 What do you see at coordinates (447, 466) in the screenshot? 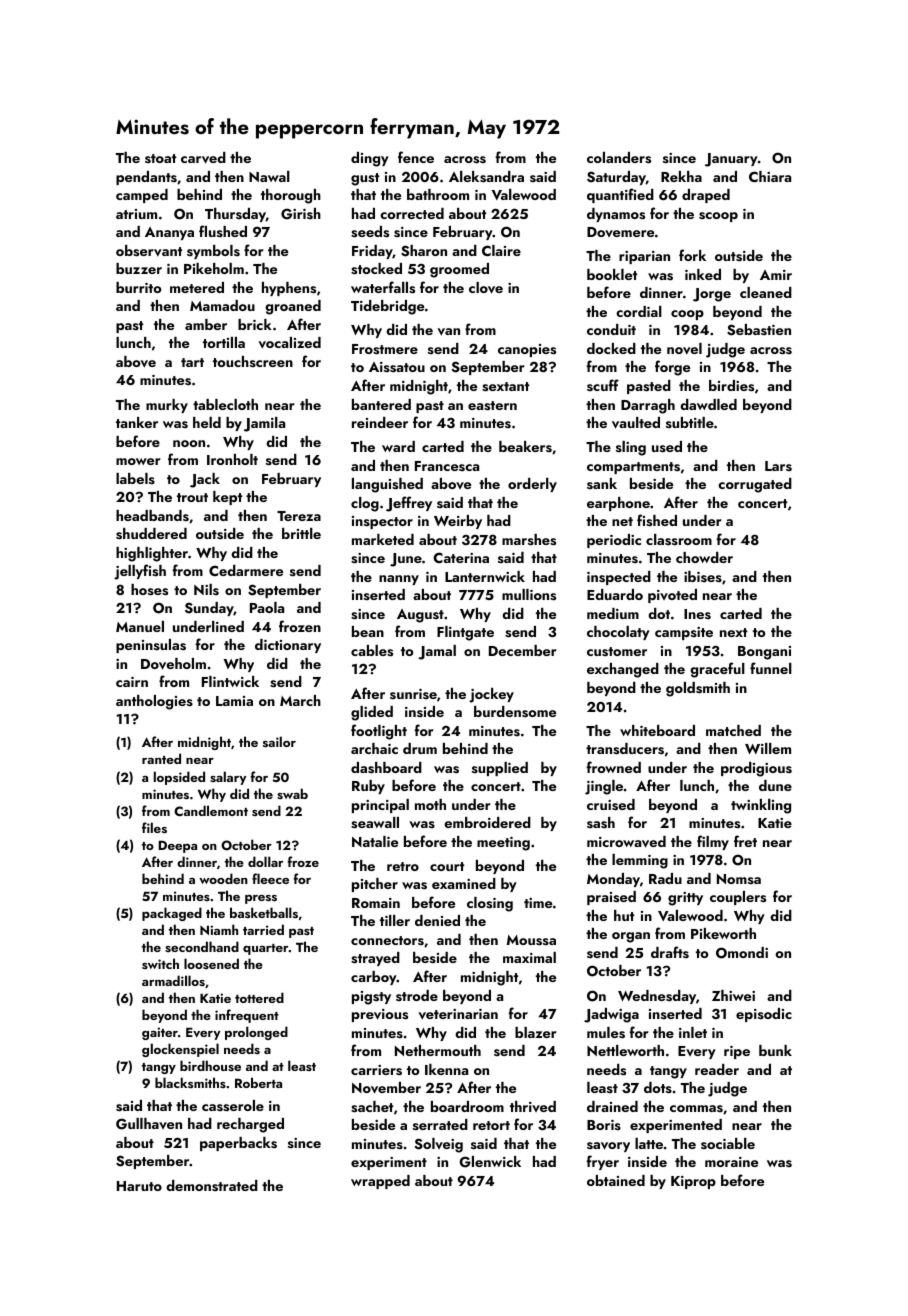
I see `Francesca` at bounding box center [447, 466].
